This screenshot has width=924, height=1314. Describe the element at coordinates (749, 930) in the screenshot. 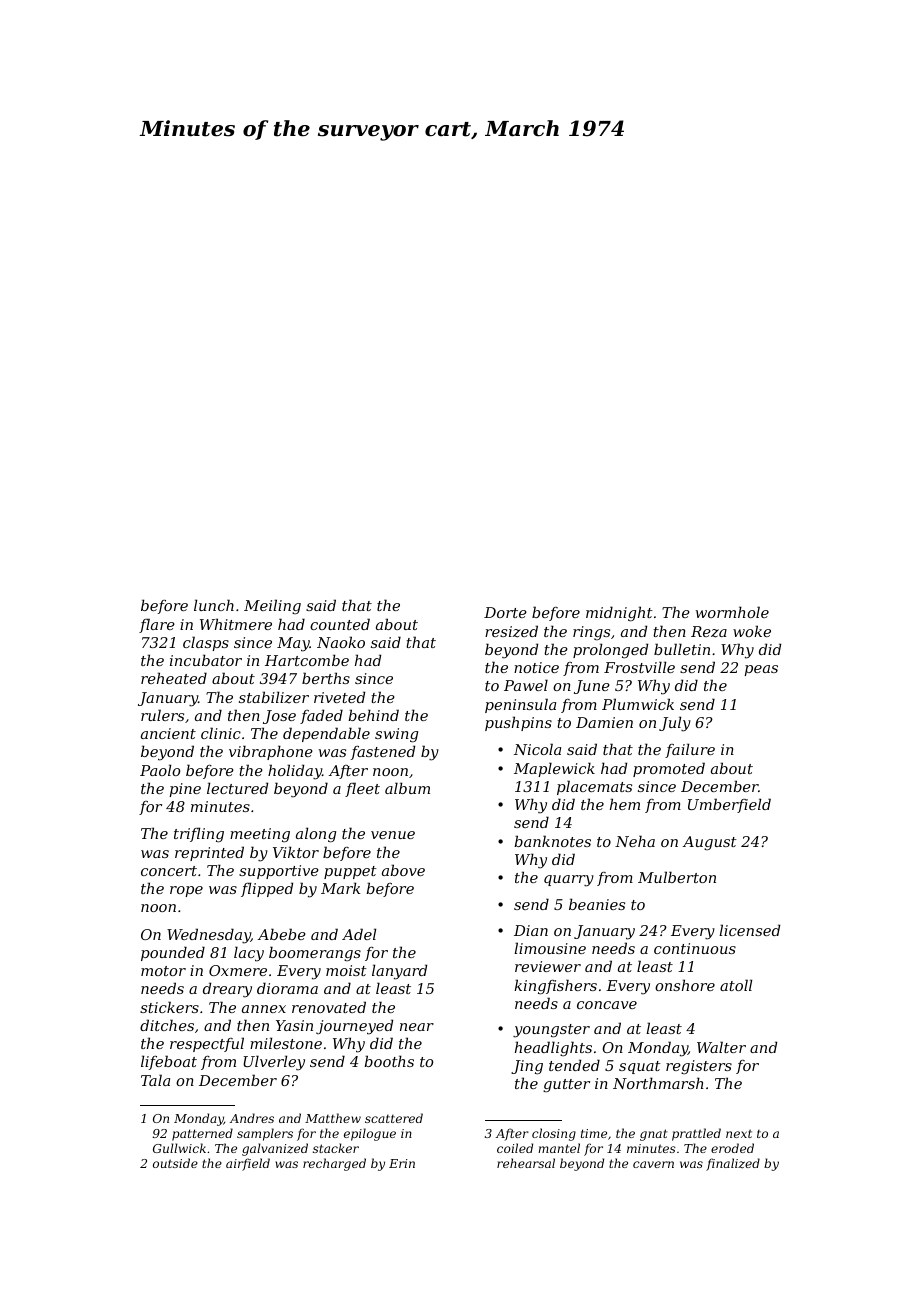

I see `licensed` at that location.
